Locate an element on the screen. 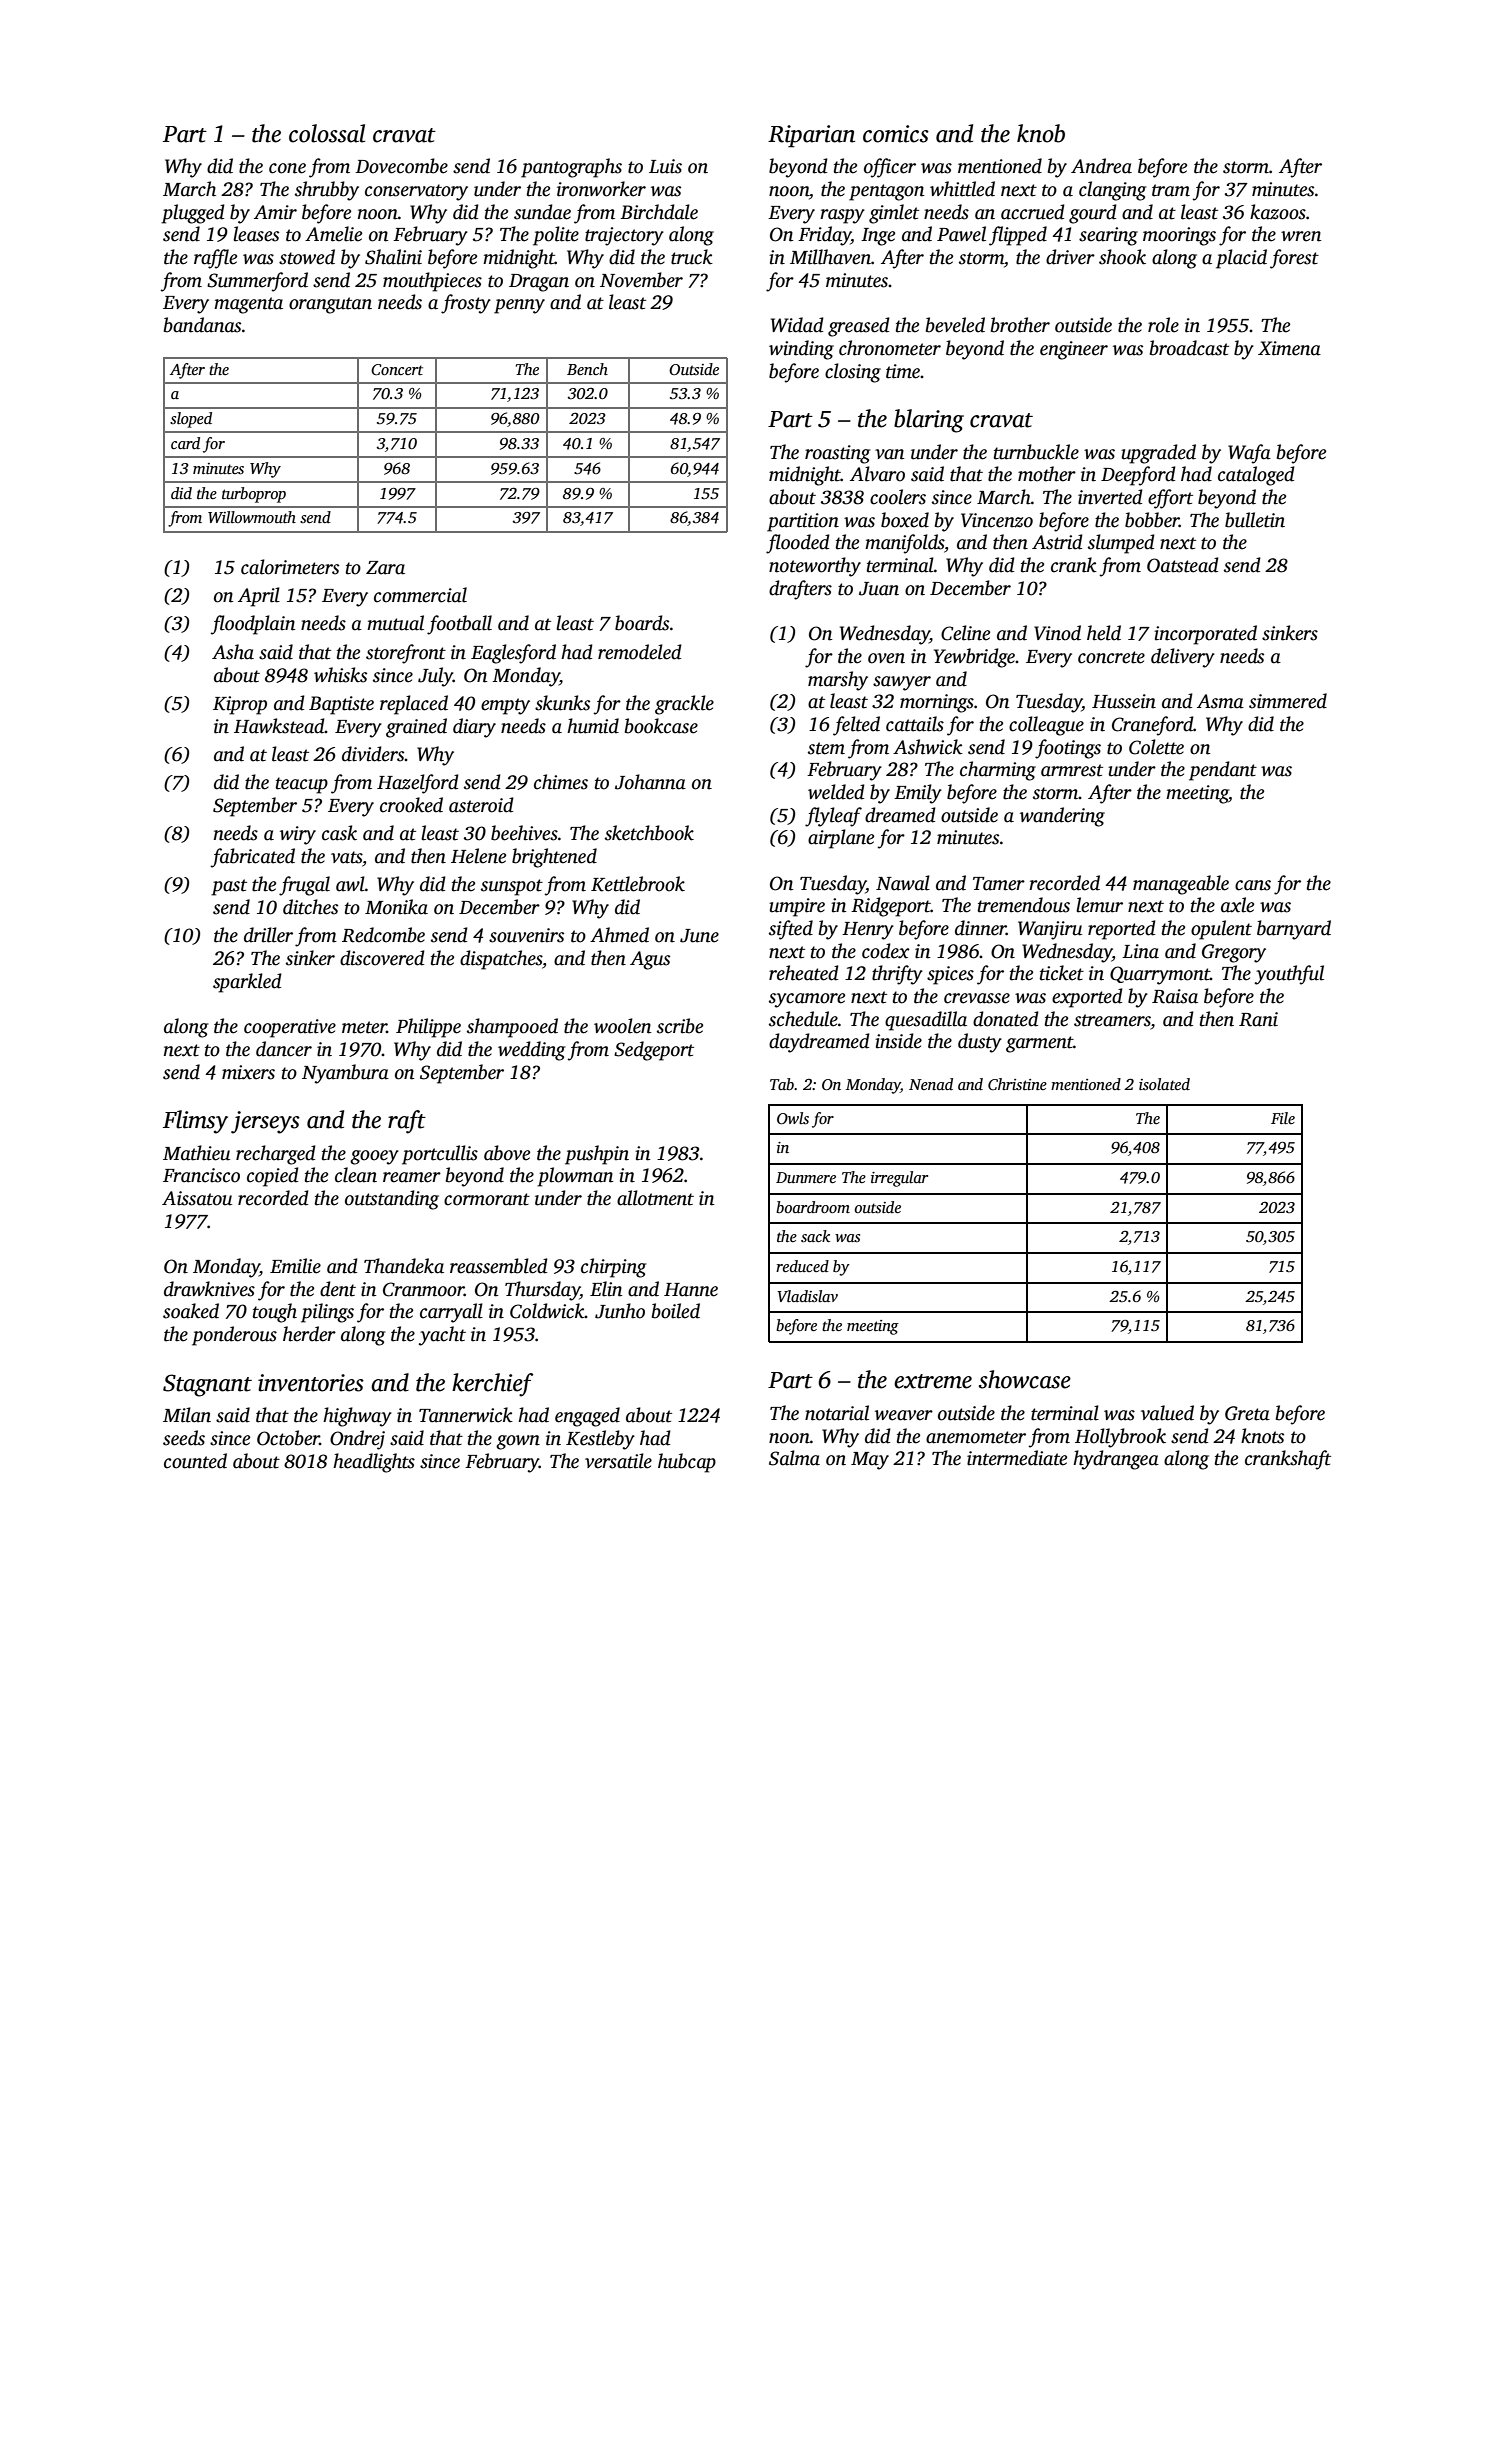 This screenshot has height=2464, width=1496. colossal is located at coordinates (327, 133).
